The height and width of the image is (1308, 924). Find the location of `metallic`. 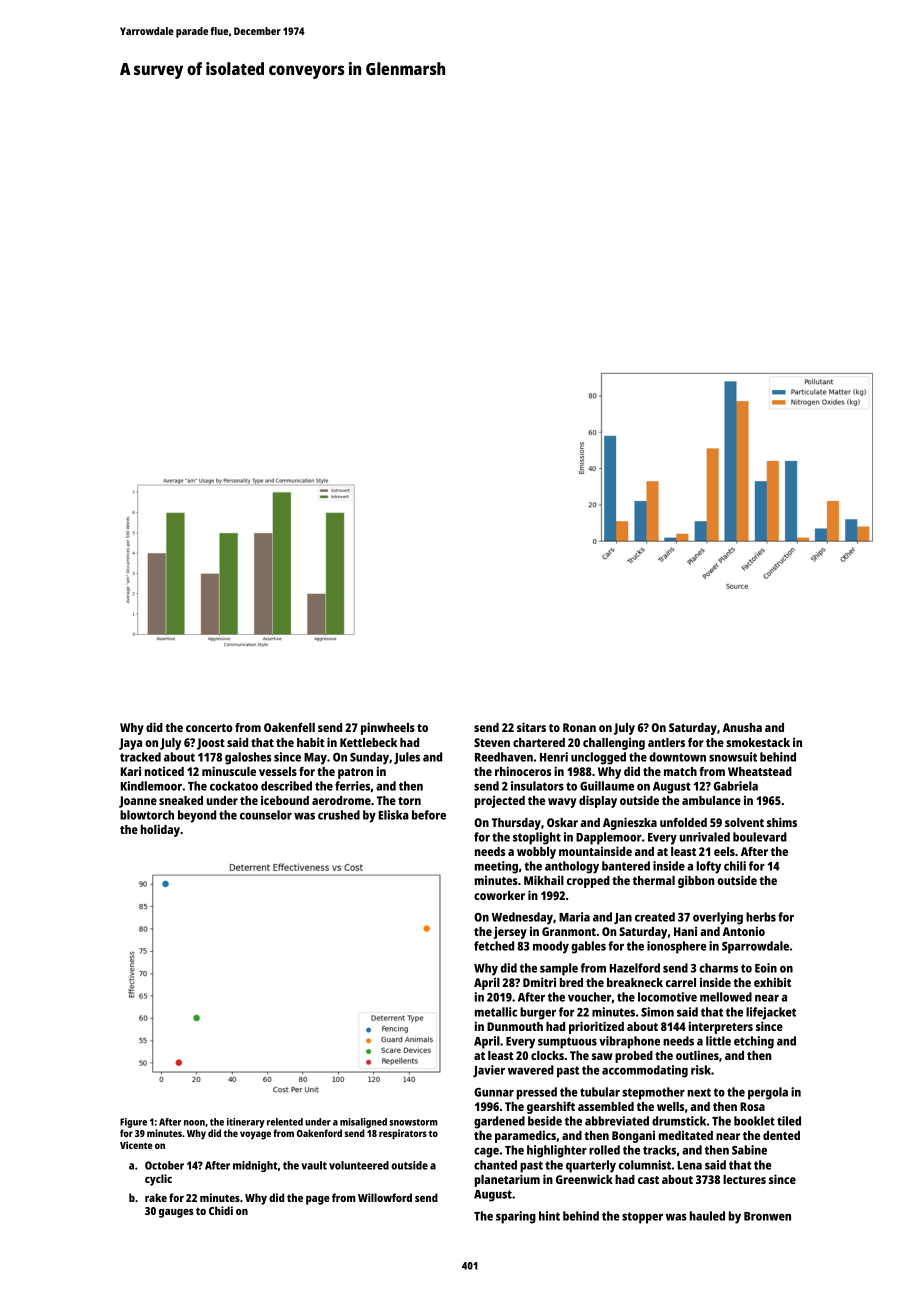

metallic is located at coordinates (496, 1012).
